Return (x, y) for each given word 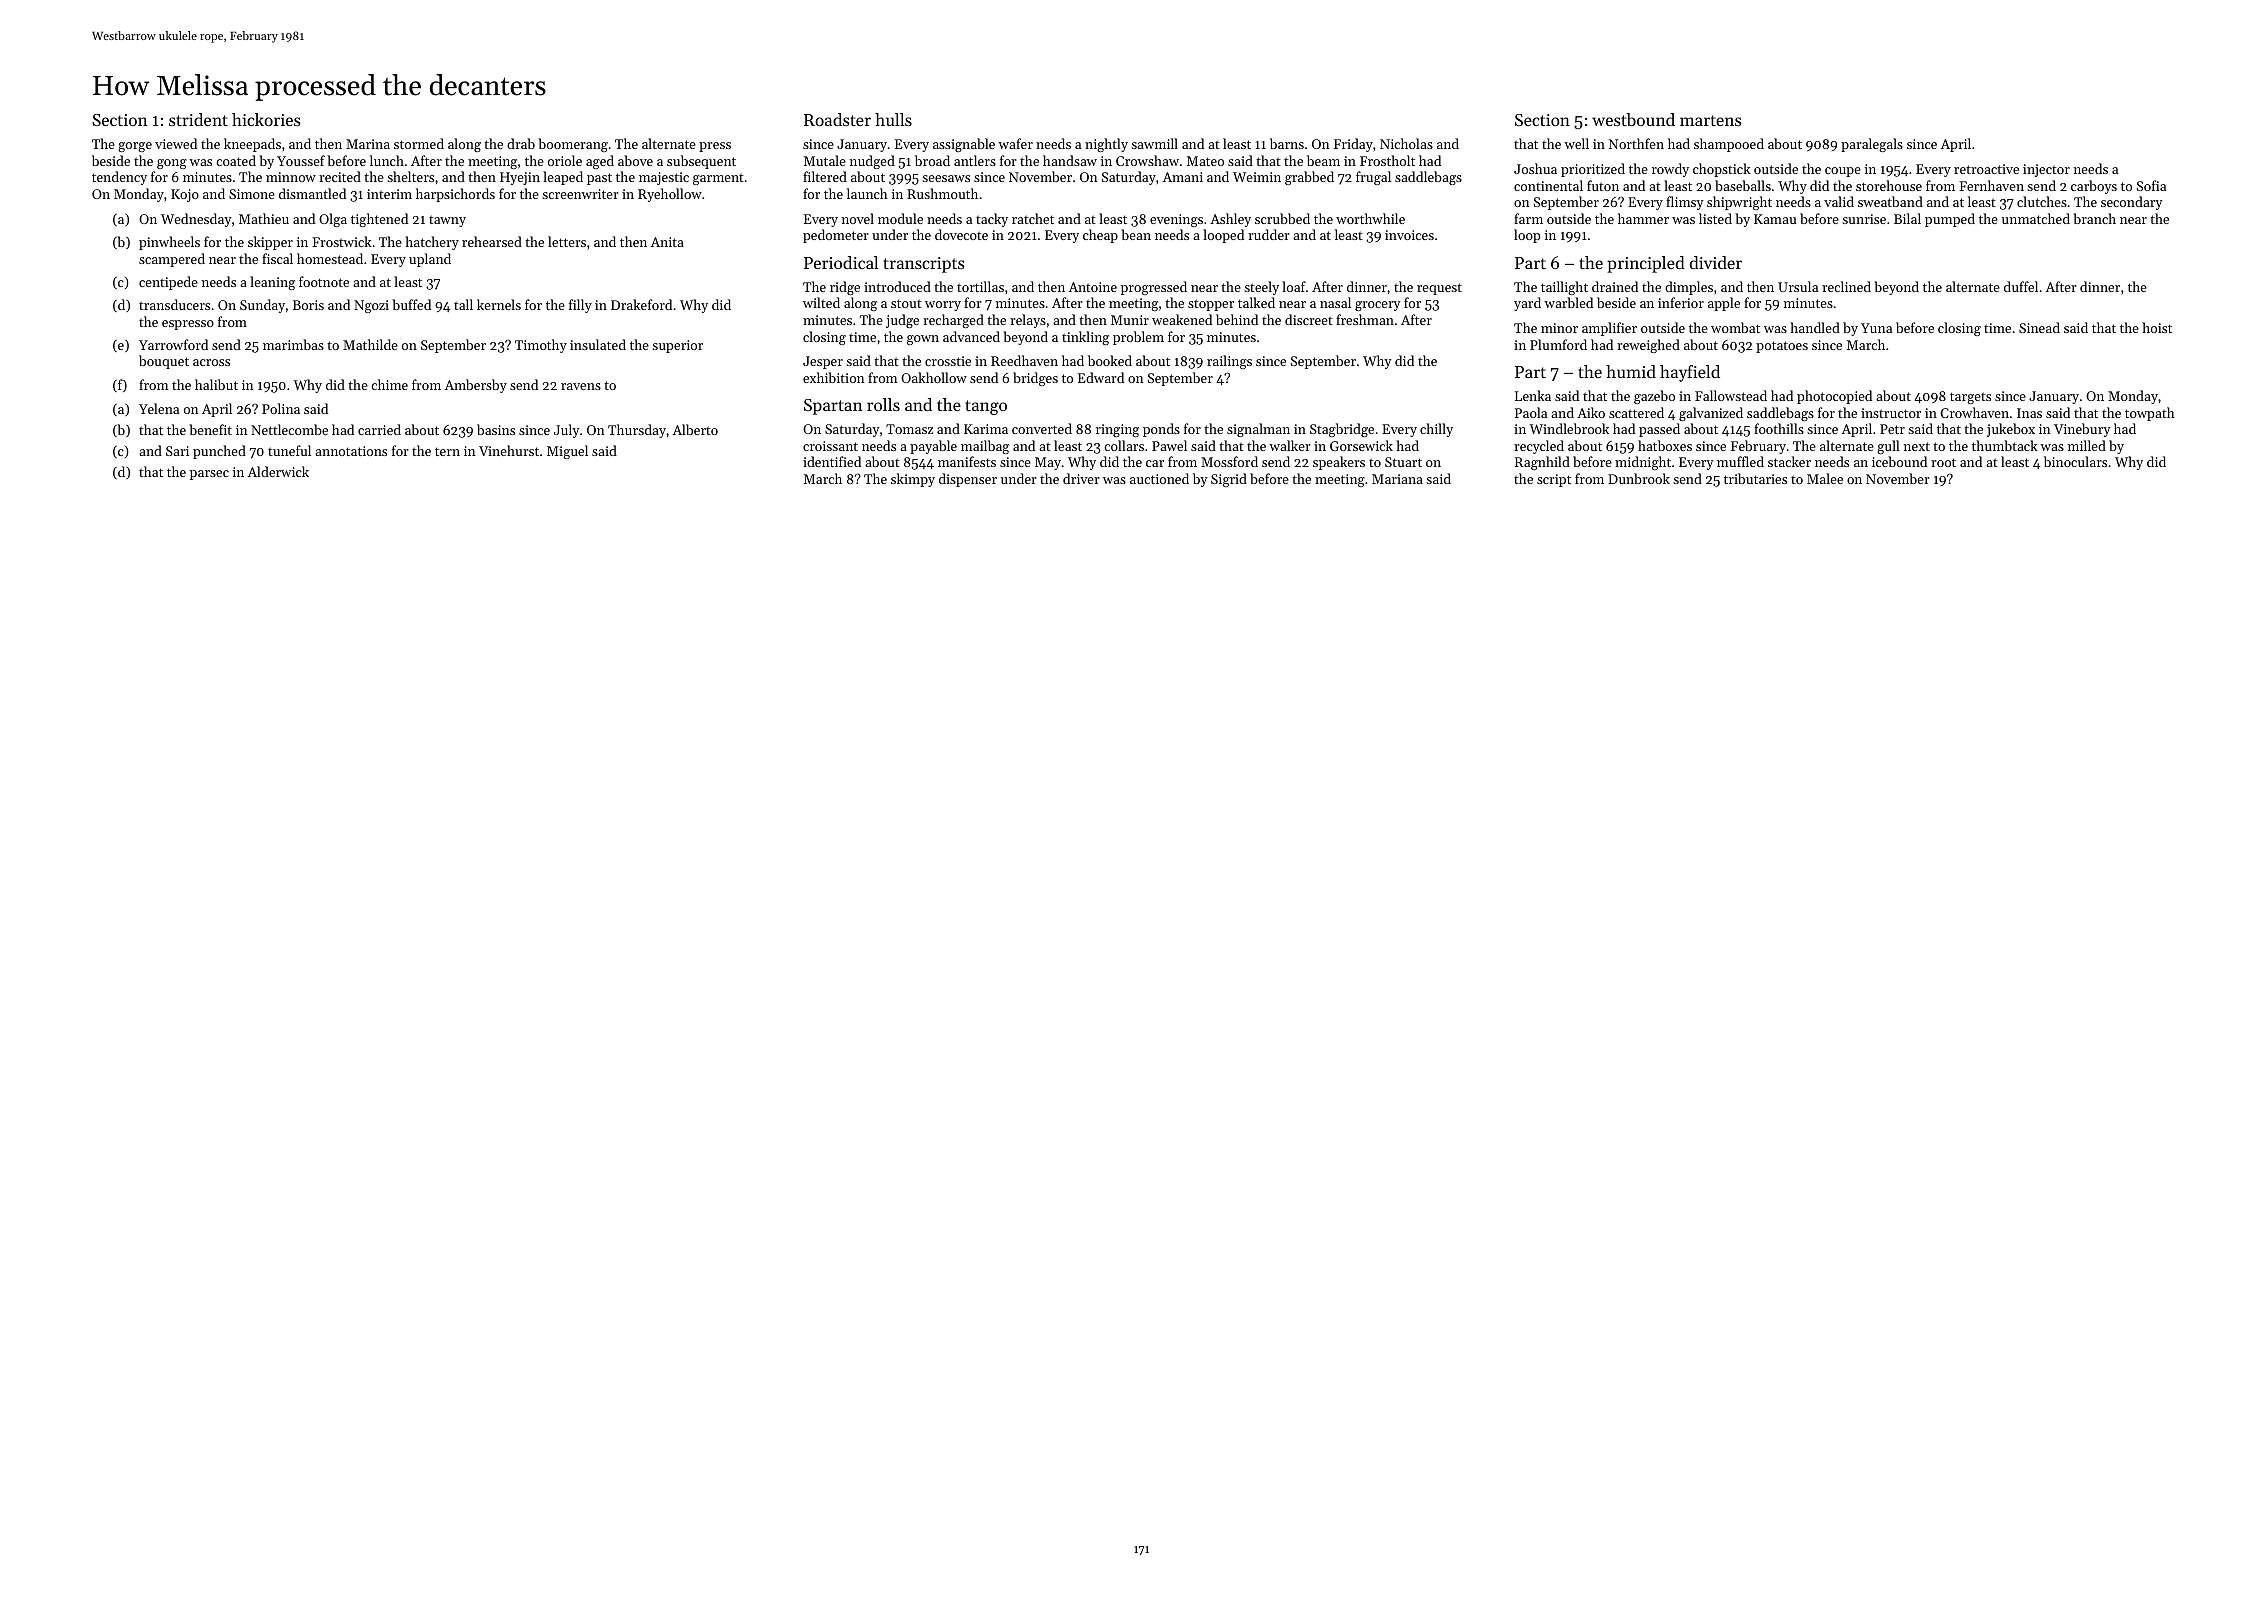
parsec (209, 475)
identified (832, 461)
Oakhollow (934, 377)
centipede (168, 283)
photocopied (1834, 397)
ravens (581, 386)
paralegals (1872, 145)
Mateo (1205, 161)
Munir (1130, 320)
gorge (135, 147)
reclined (1846, 286)
